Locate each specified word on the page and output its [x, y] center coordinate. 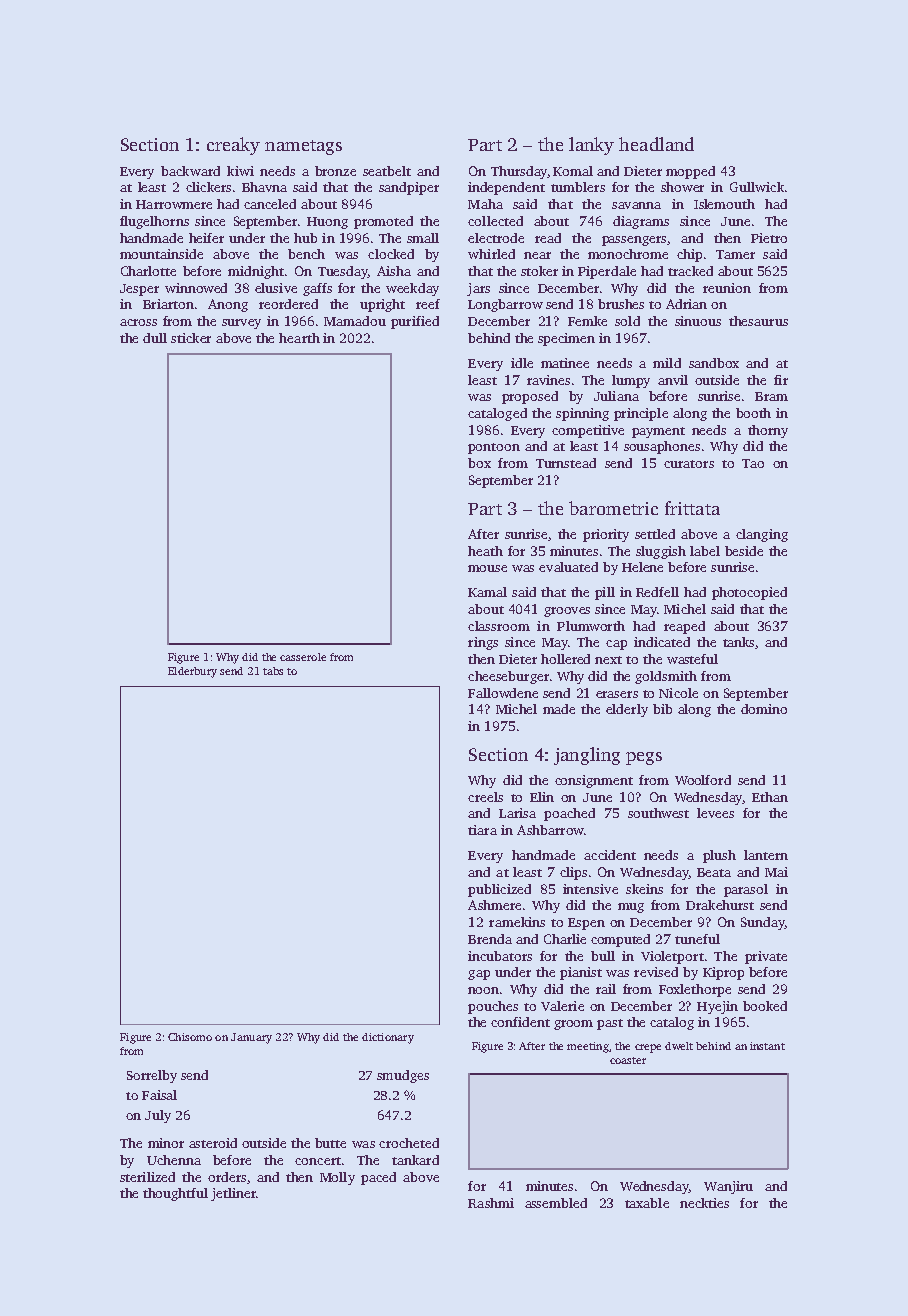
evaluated [568, 567]
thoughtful [175, 1194]
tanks [738, 642]
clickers [208, 187]
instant [767, 1046]
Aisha [394, 271]
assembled [556, 1203]
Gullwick [757, 187]
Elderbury [192, 672]
